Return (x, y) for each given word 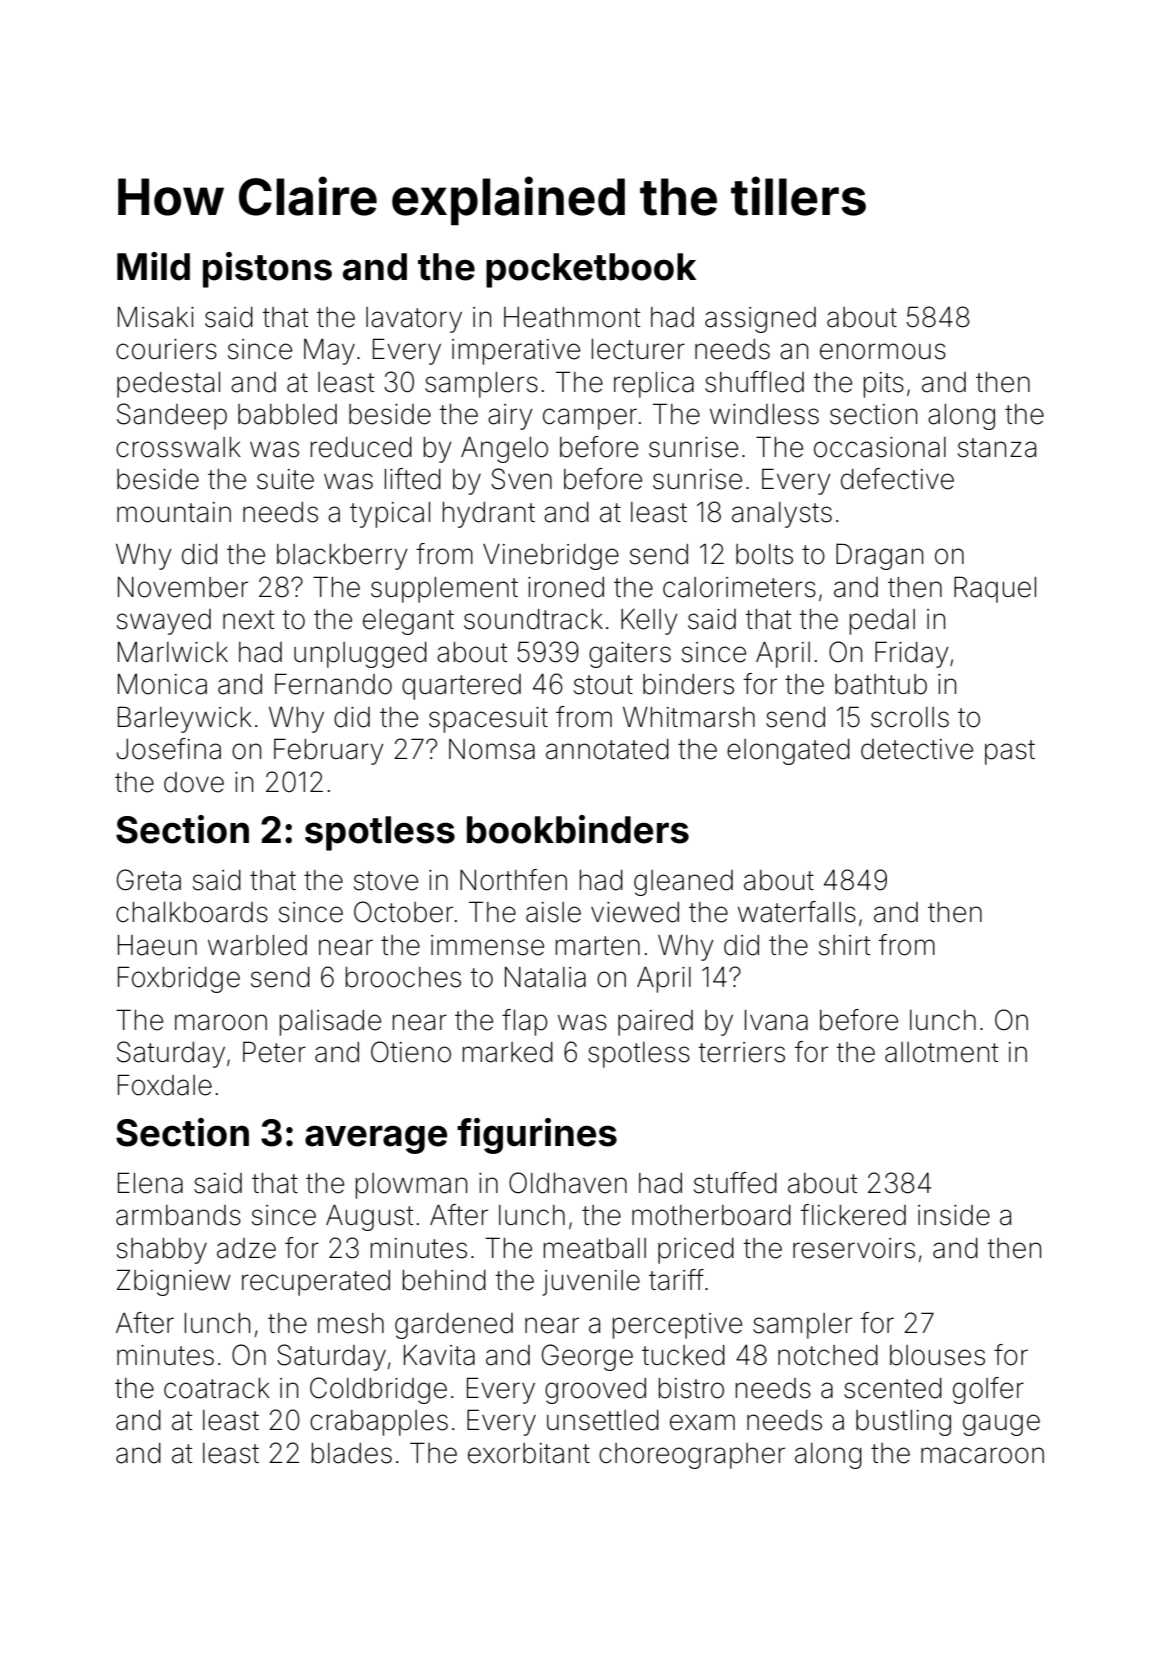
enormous (883, 351)
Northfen (513, 880)
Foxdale (165, 1085)
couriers (166, 349)
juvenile (591, 1283)
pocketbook (591, 270)
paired (655, 1023)
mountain (174, 512)
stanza (997, 448)
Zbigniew (174, 1282)
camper (590, 419)
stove (386, 881)
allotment (941, 1052)
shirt (844, 945)
